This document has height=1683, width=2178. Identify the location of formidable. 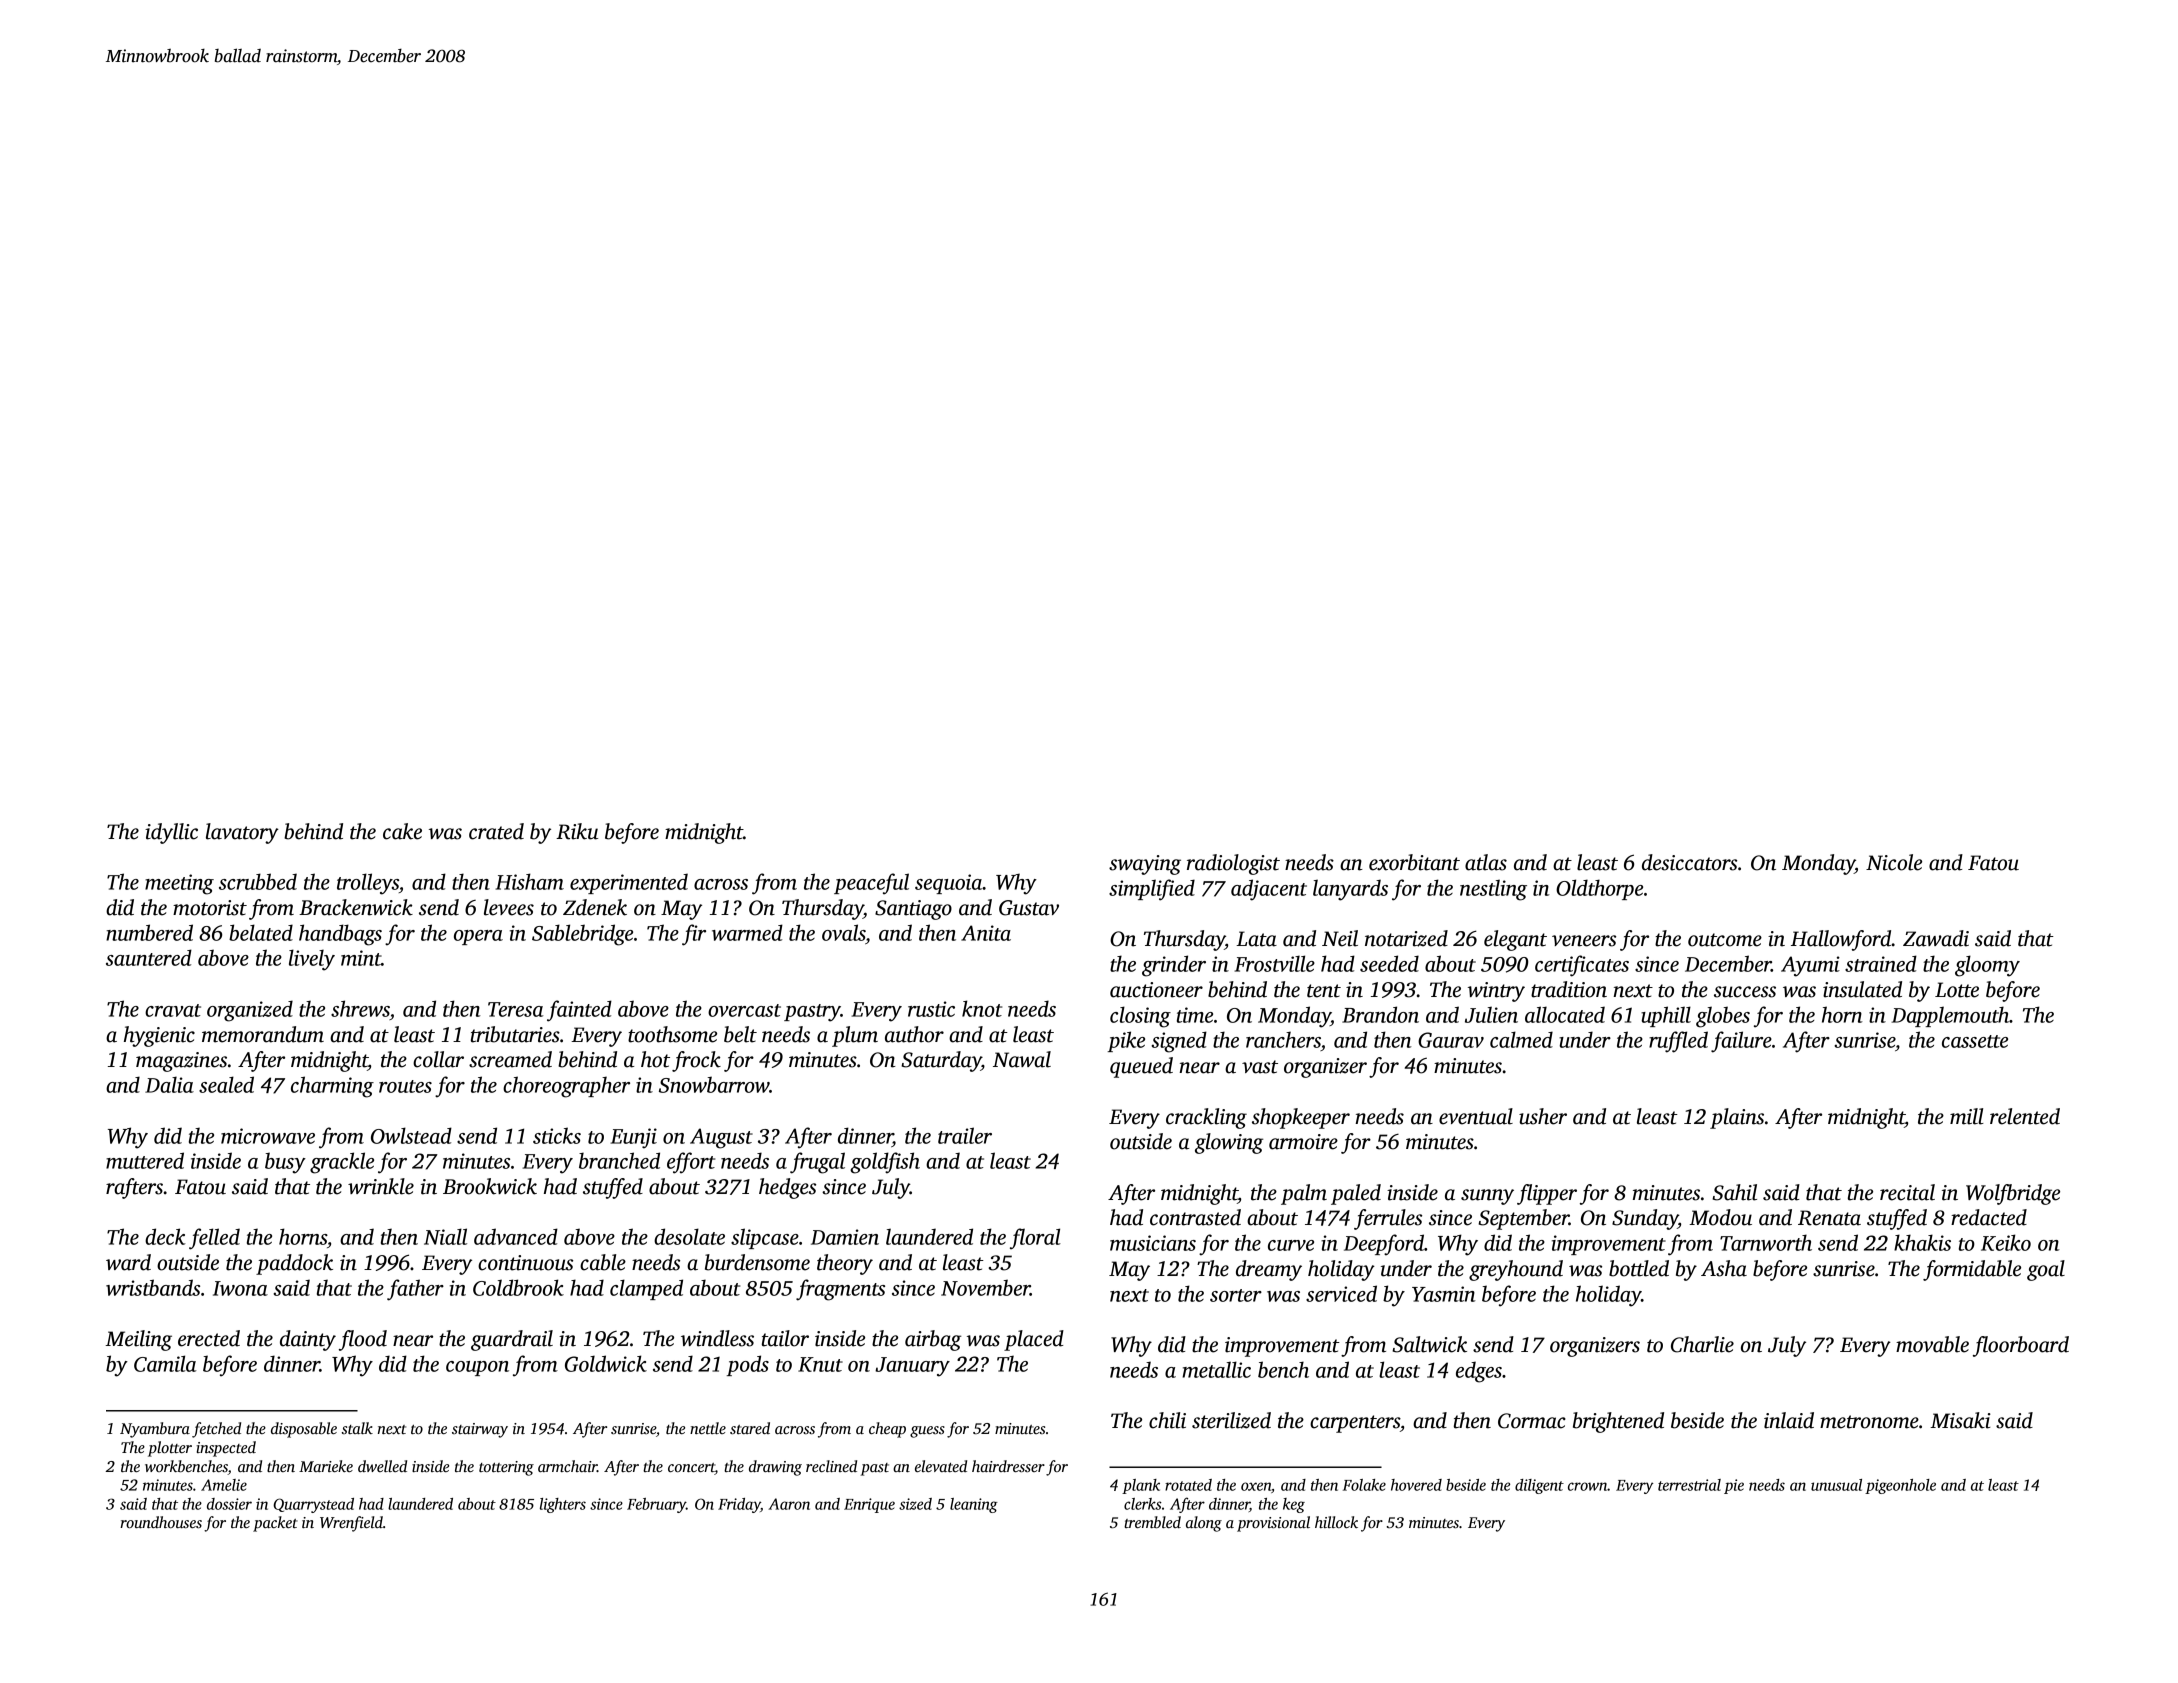
(1972, 1270).
